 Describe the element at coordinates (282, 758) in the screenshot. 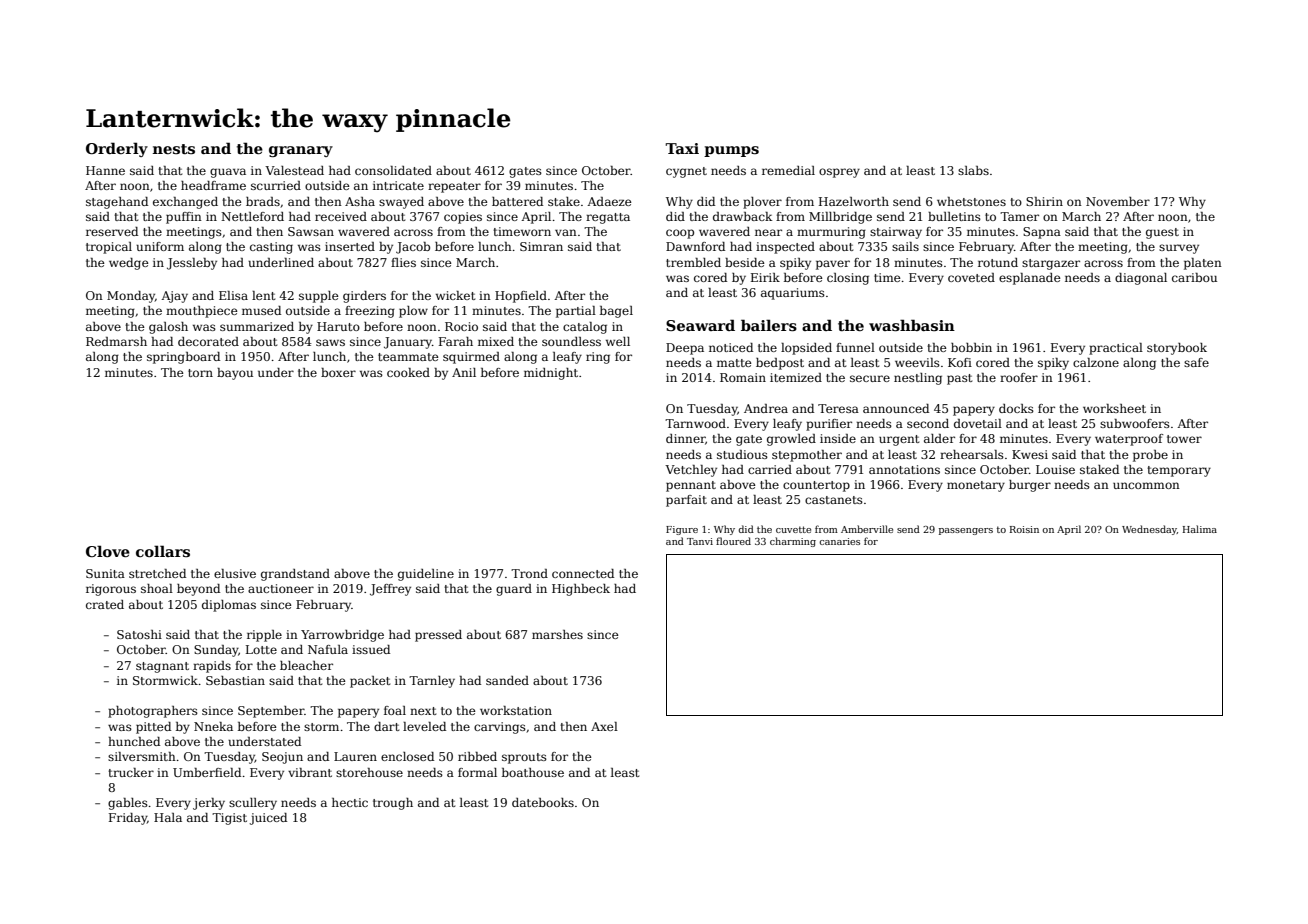

I see `Seojun` at that location.
